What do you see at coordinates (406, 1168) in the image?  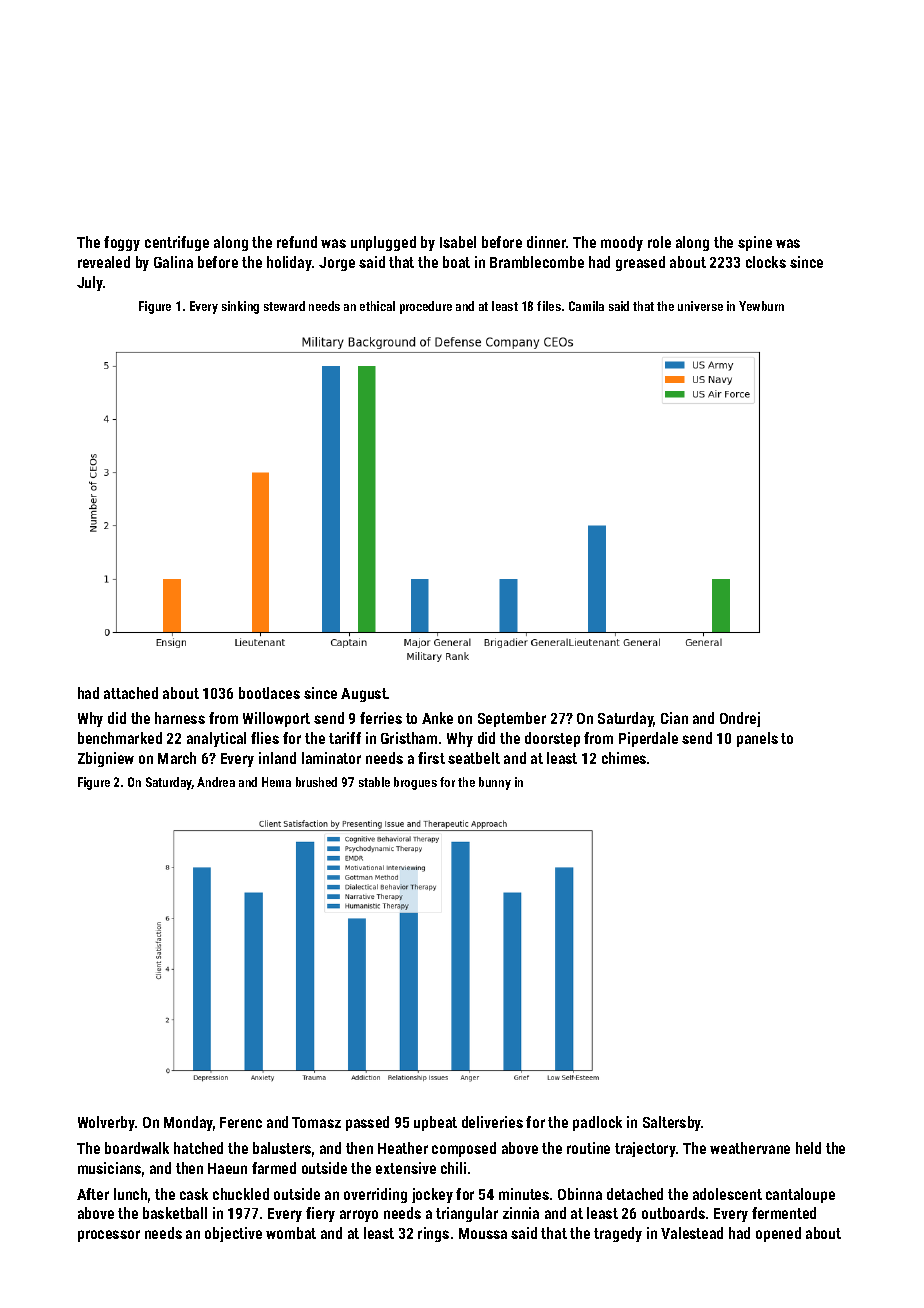 I see `extensive` at bounding box center [406, 1168].
